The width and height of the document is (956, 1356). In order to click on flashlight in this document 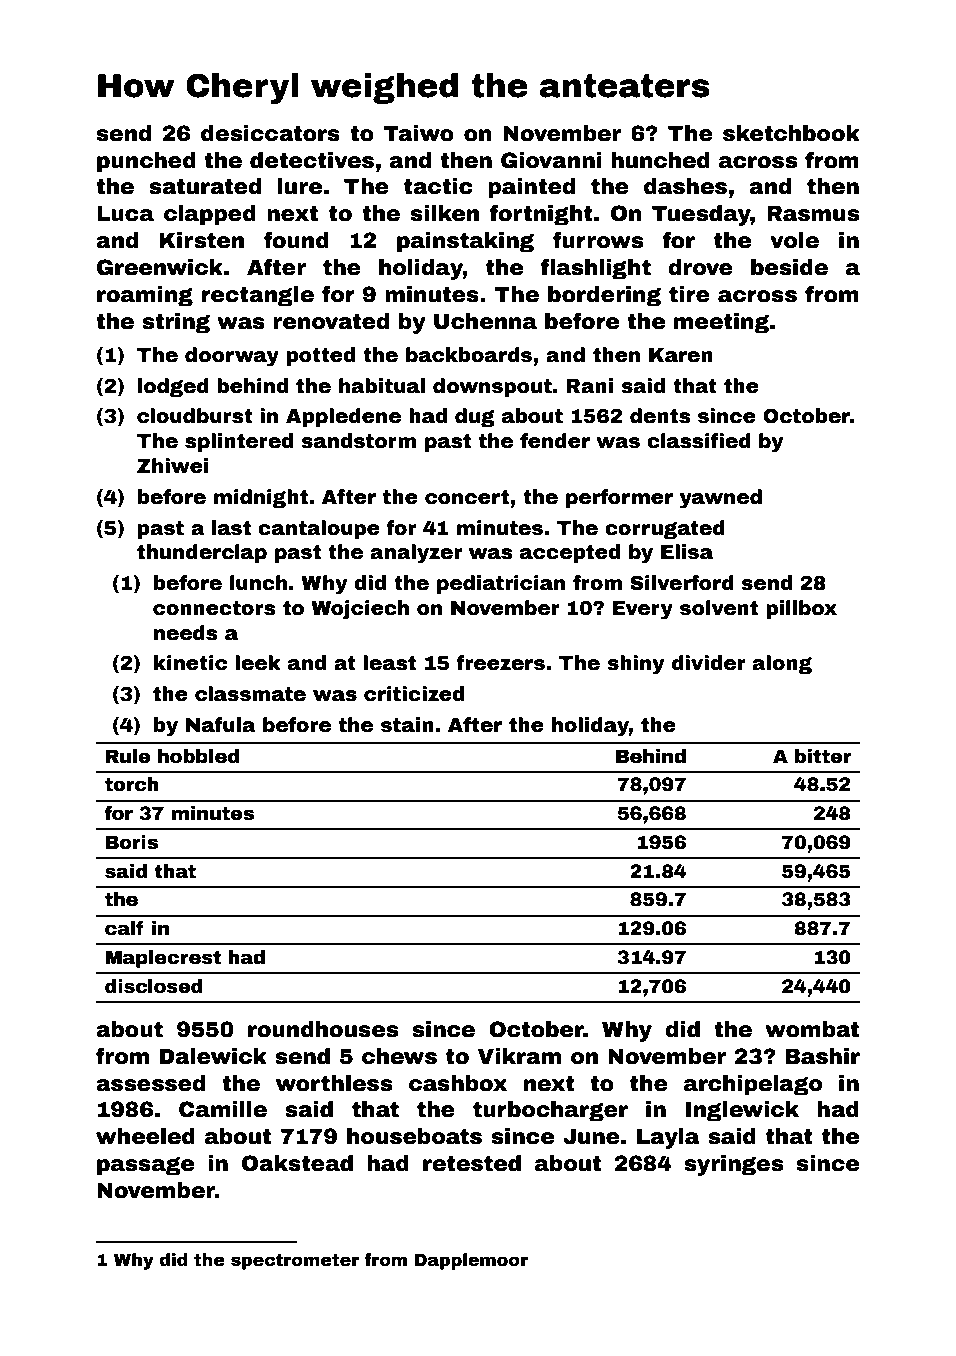, I will do `click(595, 269)`.
